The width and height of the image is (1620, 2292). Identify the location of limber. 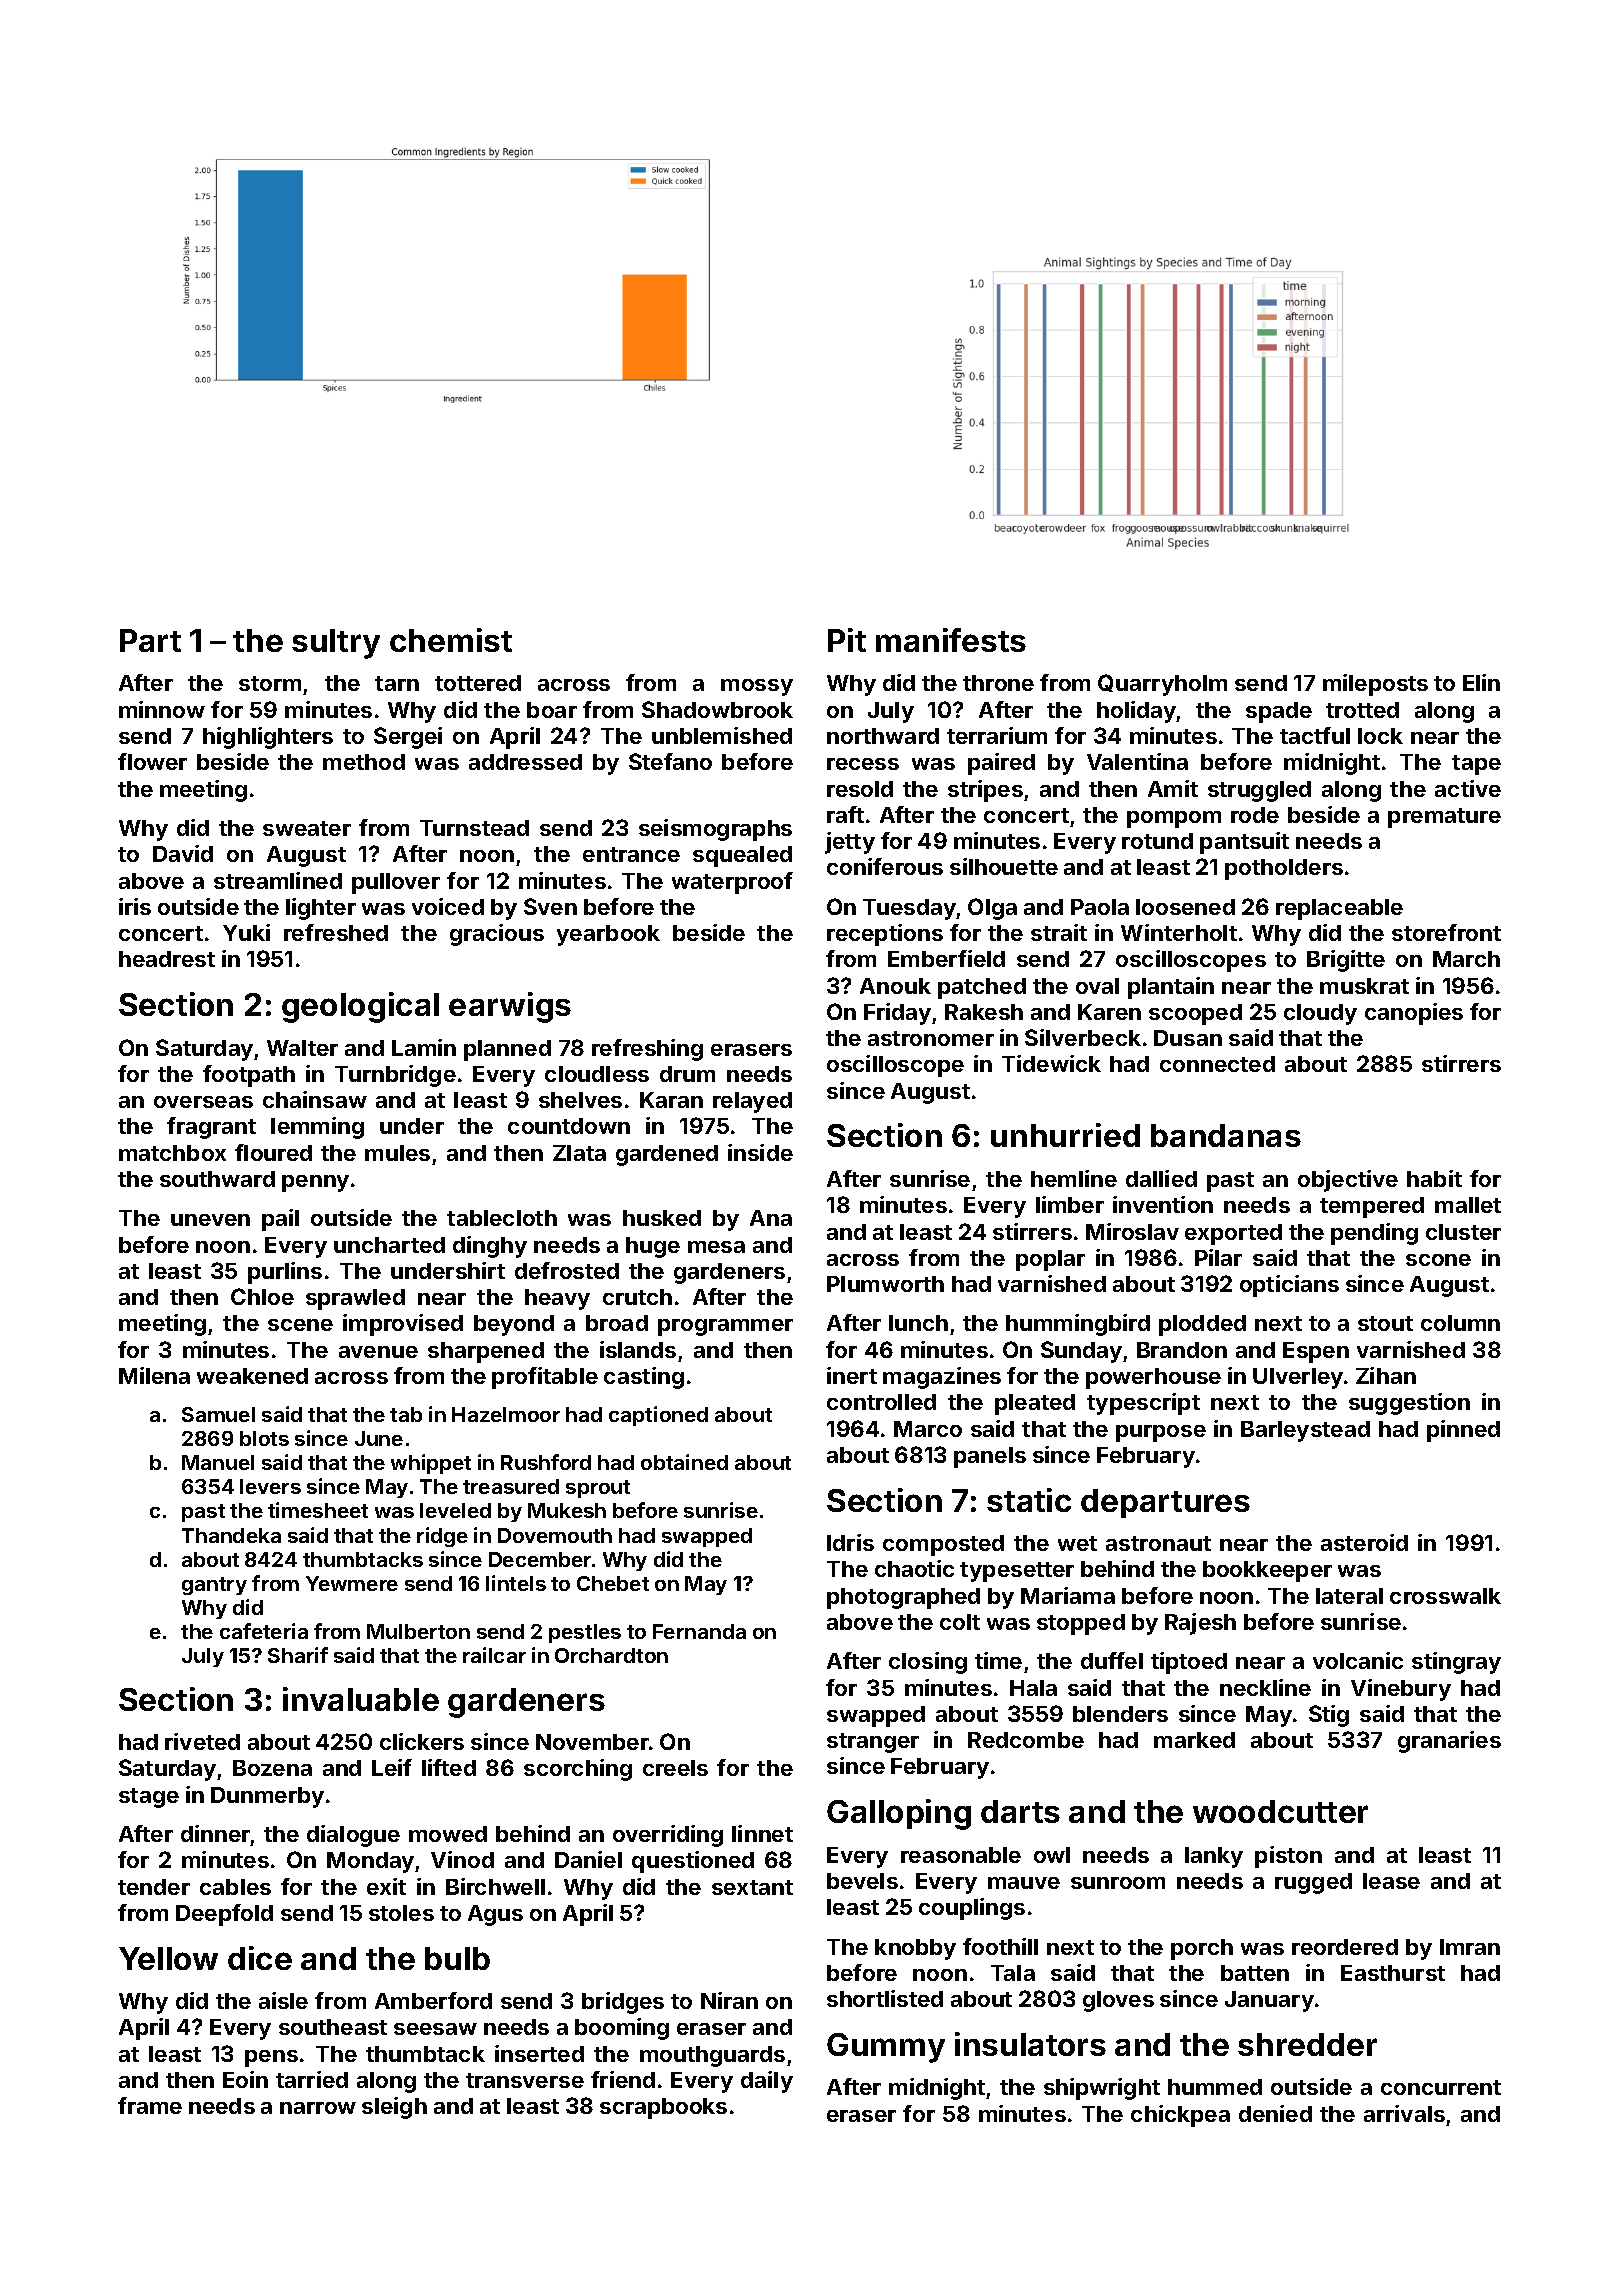
(1070, 1204).
